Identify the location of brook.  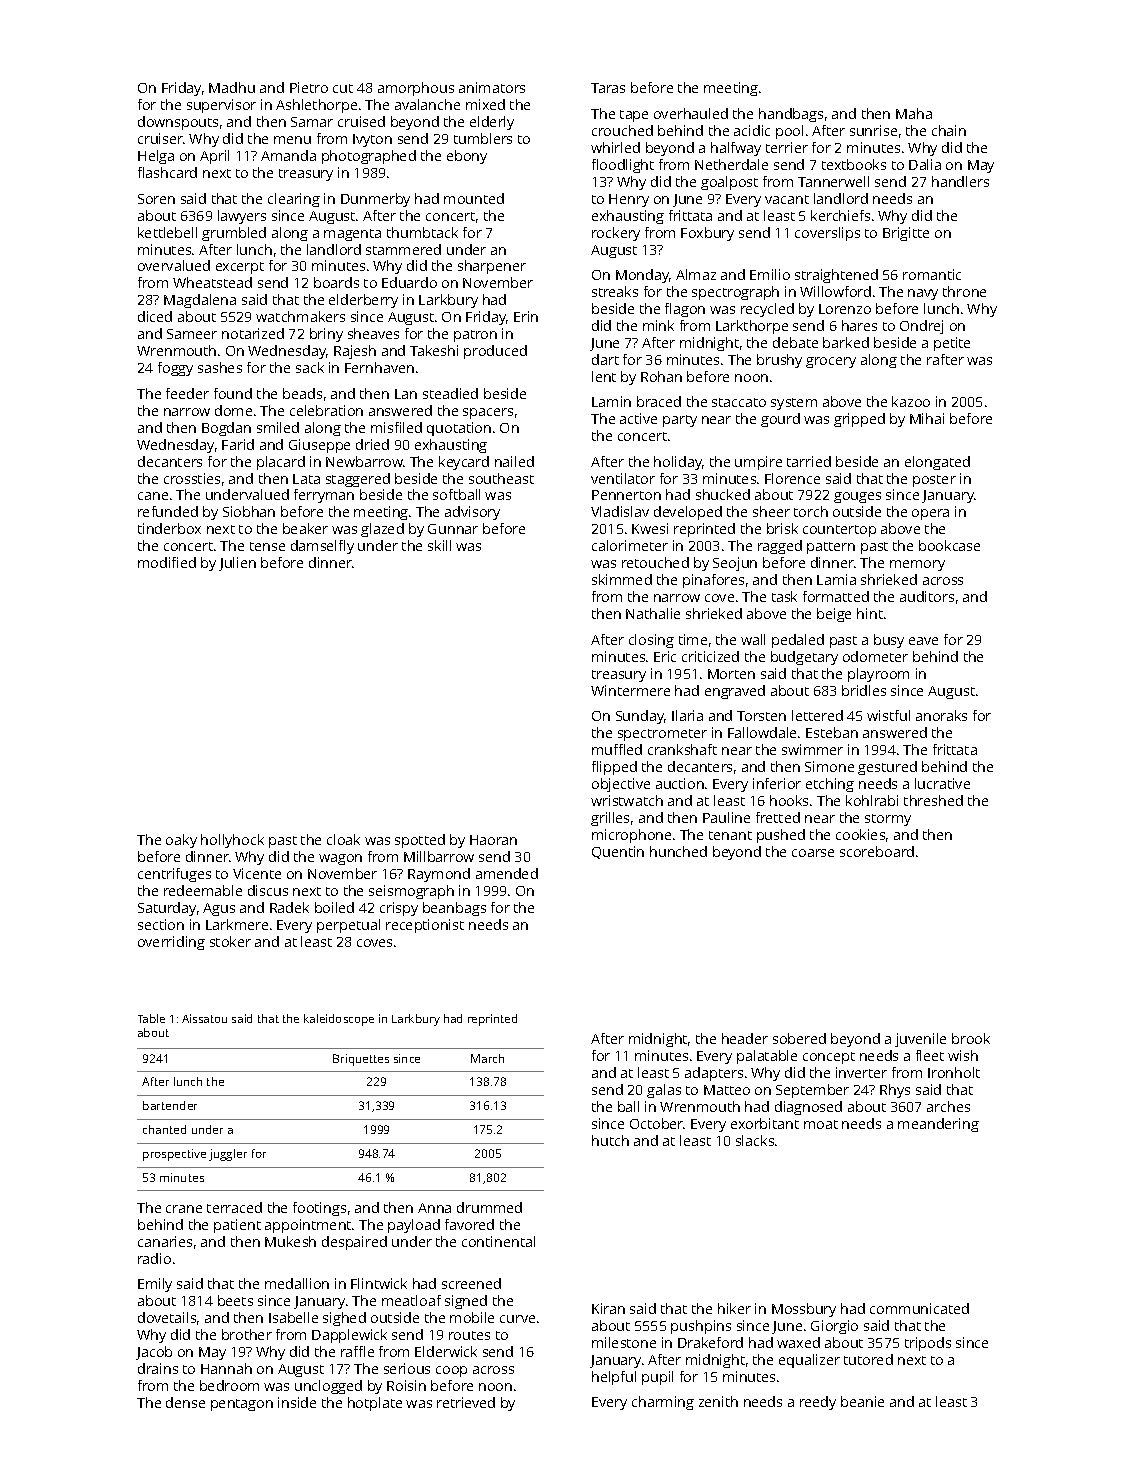
(971, 1038).
